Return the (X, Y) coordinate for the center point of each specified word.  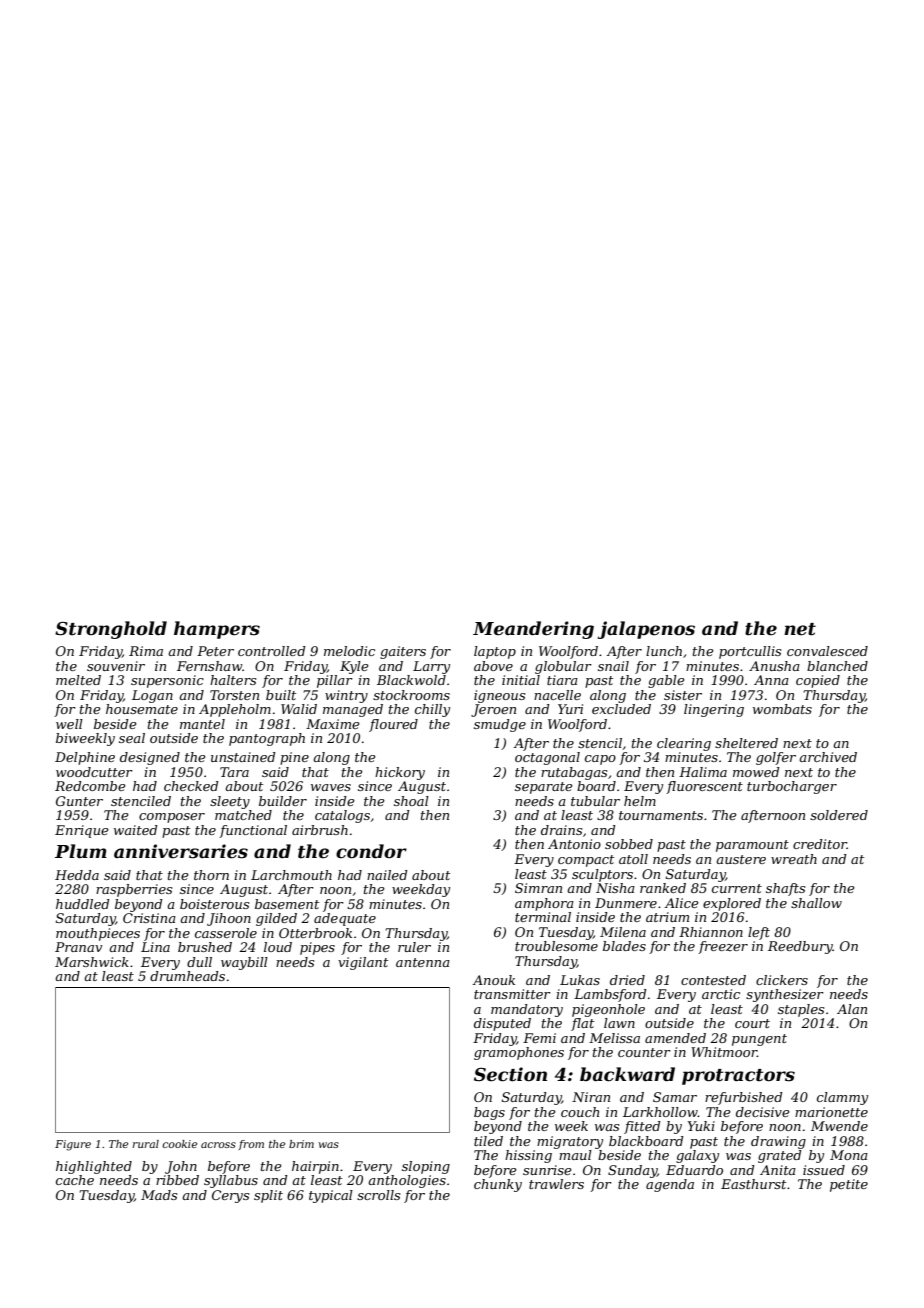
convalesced (827, 651)
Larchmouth (291, 875)
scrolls (378, 1195)
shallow (816, 903)
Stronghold (111, 630)
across (218, 1145)
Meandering (533, 630)
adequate (345, 919)
